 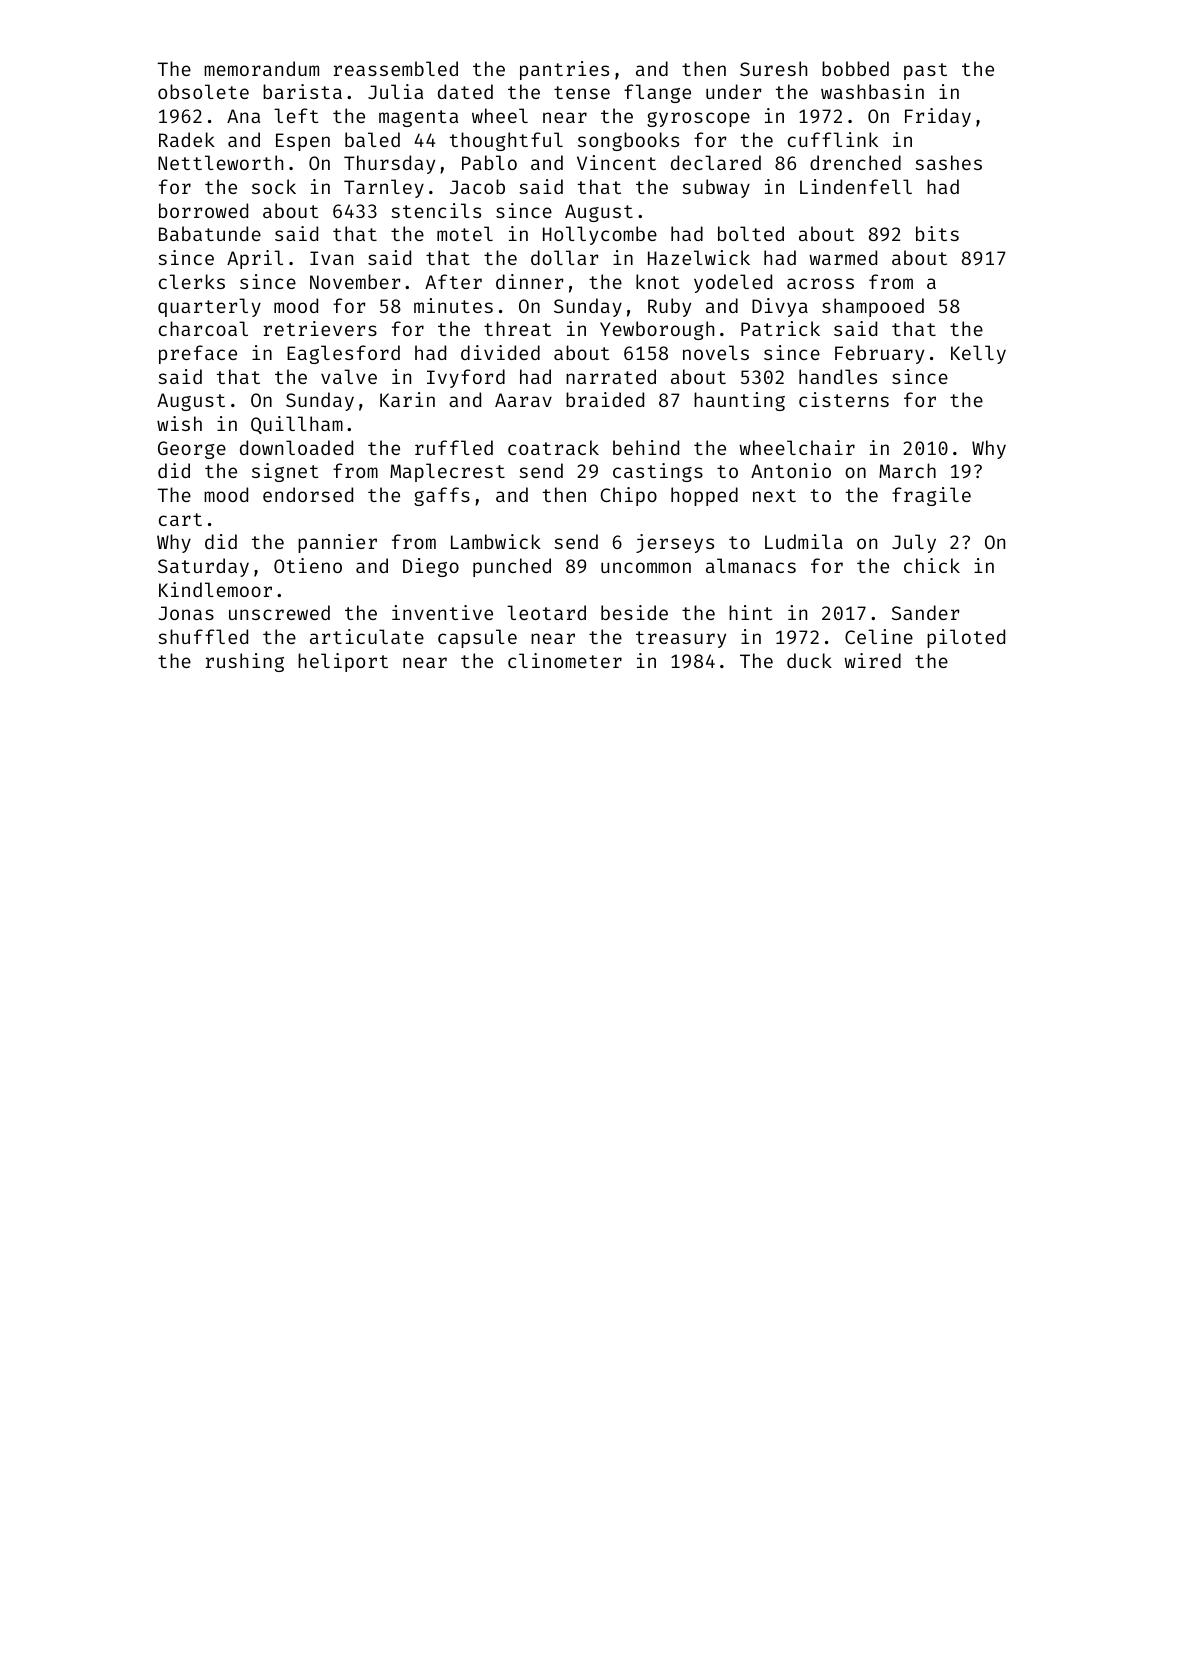 What do you see at coordinates (925, 71) in the image?
I see `past` at bounding box center [925, 71].
